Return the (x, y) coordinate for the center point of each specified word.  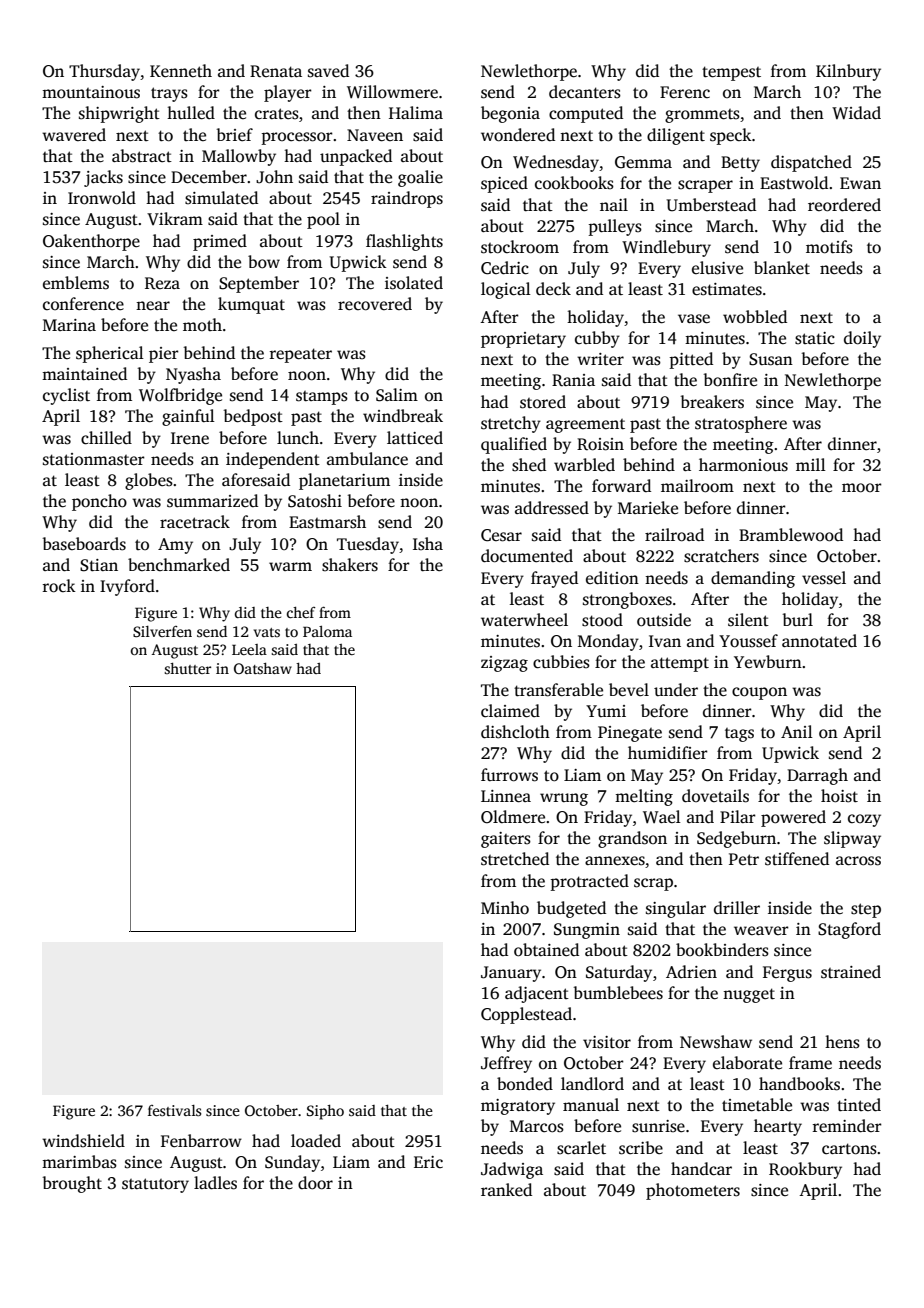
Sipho (325, 1112)
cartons (849, 1149)
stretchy (511, 424)
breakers (712, 402)
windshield (83, 1141)
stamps (322, 398)
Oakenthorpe (91, 242)
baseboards (84, 544)
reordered (844, 205)
